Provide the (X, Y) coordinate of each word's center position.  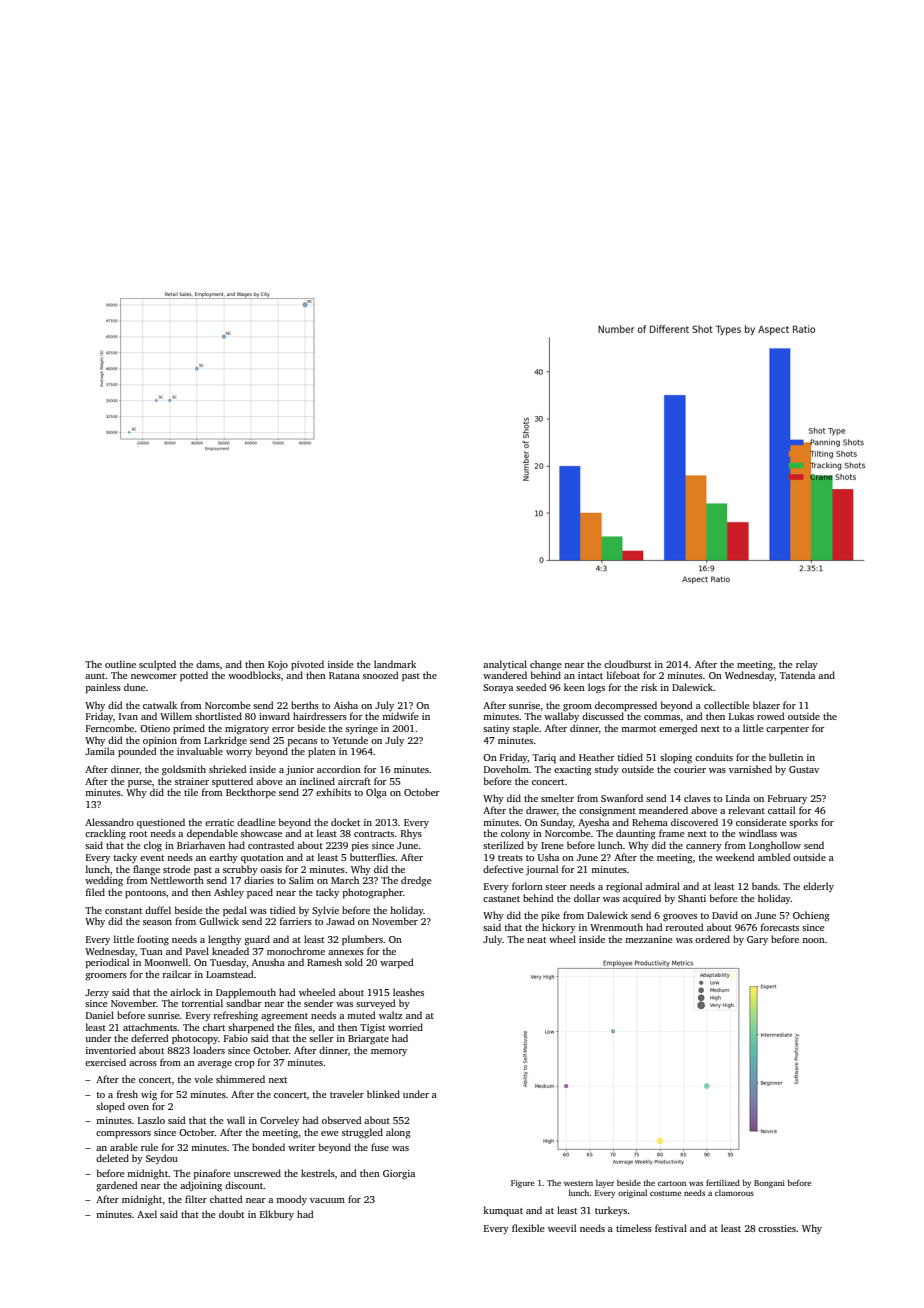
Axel (147, 1214)
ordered (712, 939)
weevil (562, 1228)
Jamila (100, 751)
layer (605, 1184)
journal (542, 870)
